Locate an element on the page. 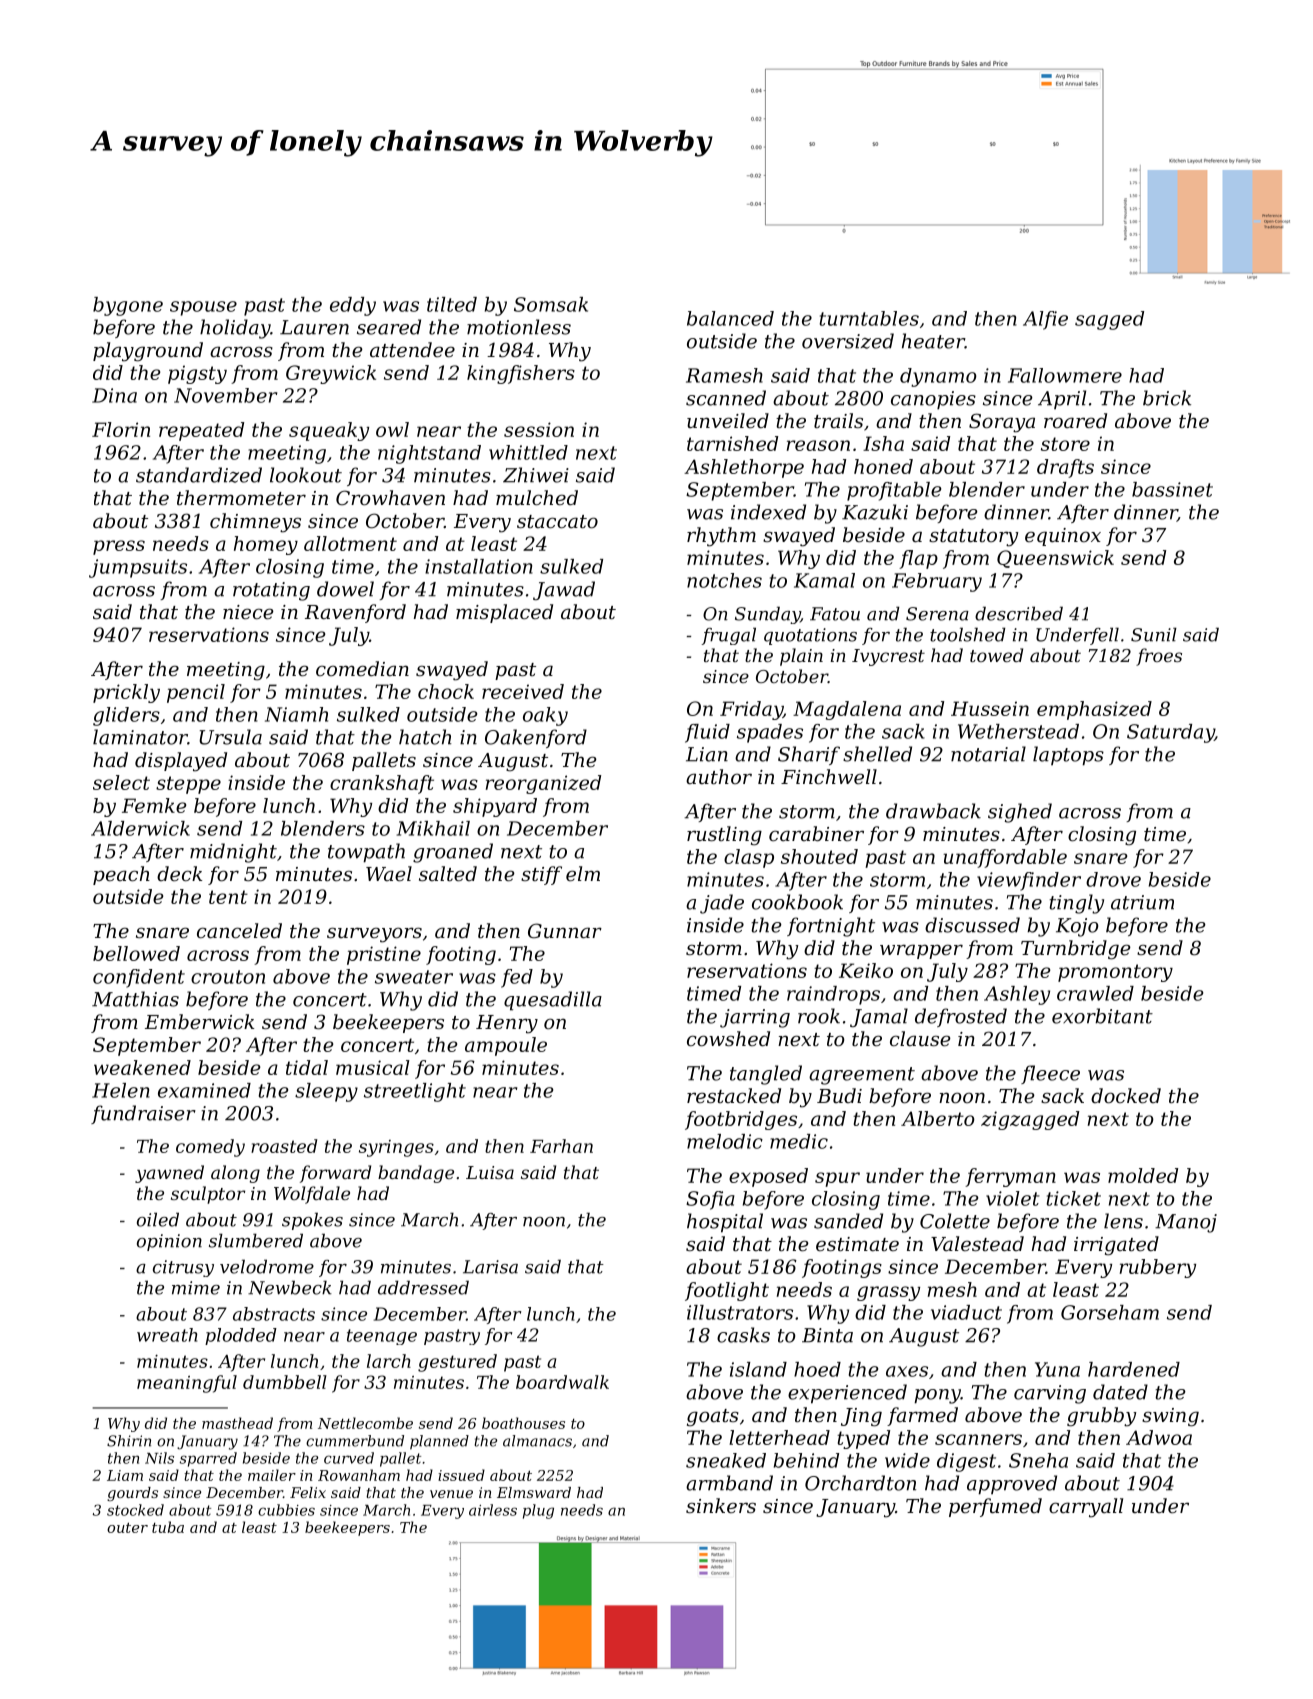 The height and width of the image is (1699, 1313). Fallowmere is located at coordinates (1065, 375).
